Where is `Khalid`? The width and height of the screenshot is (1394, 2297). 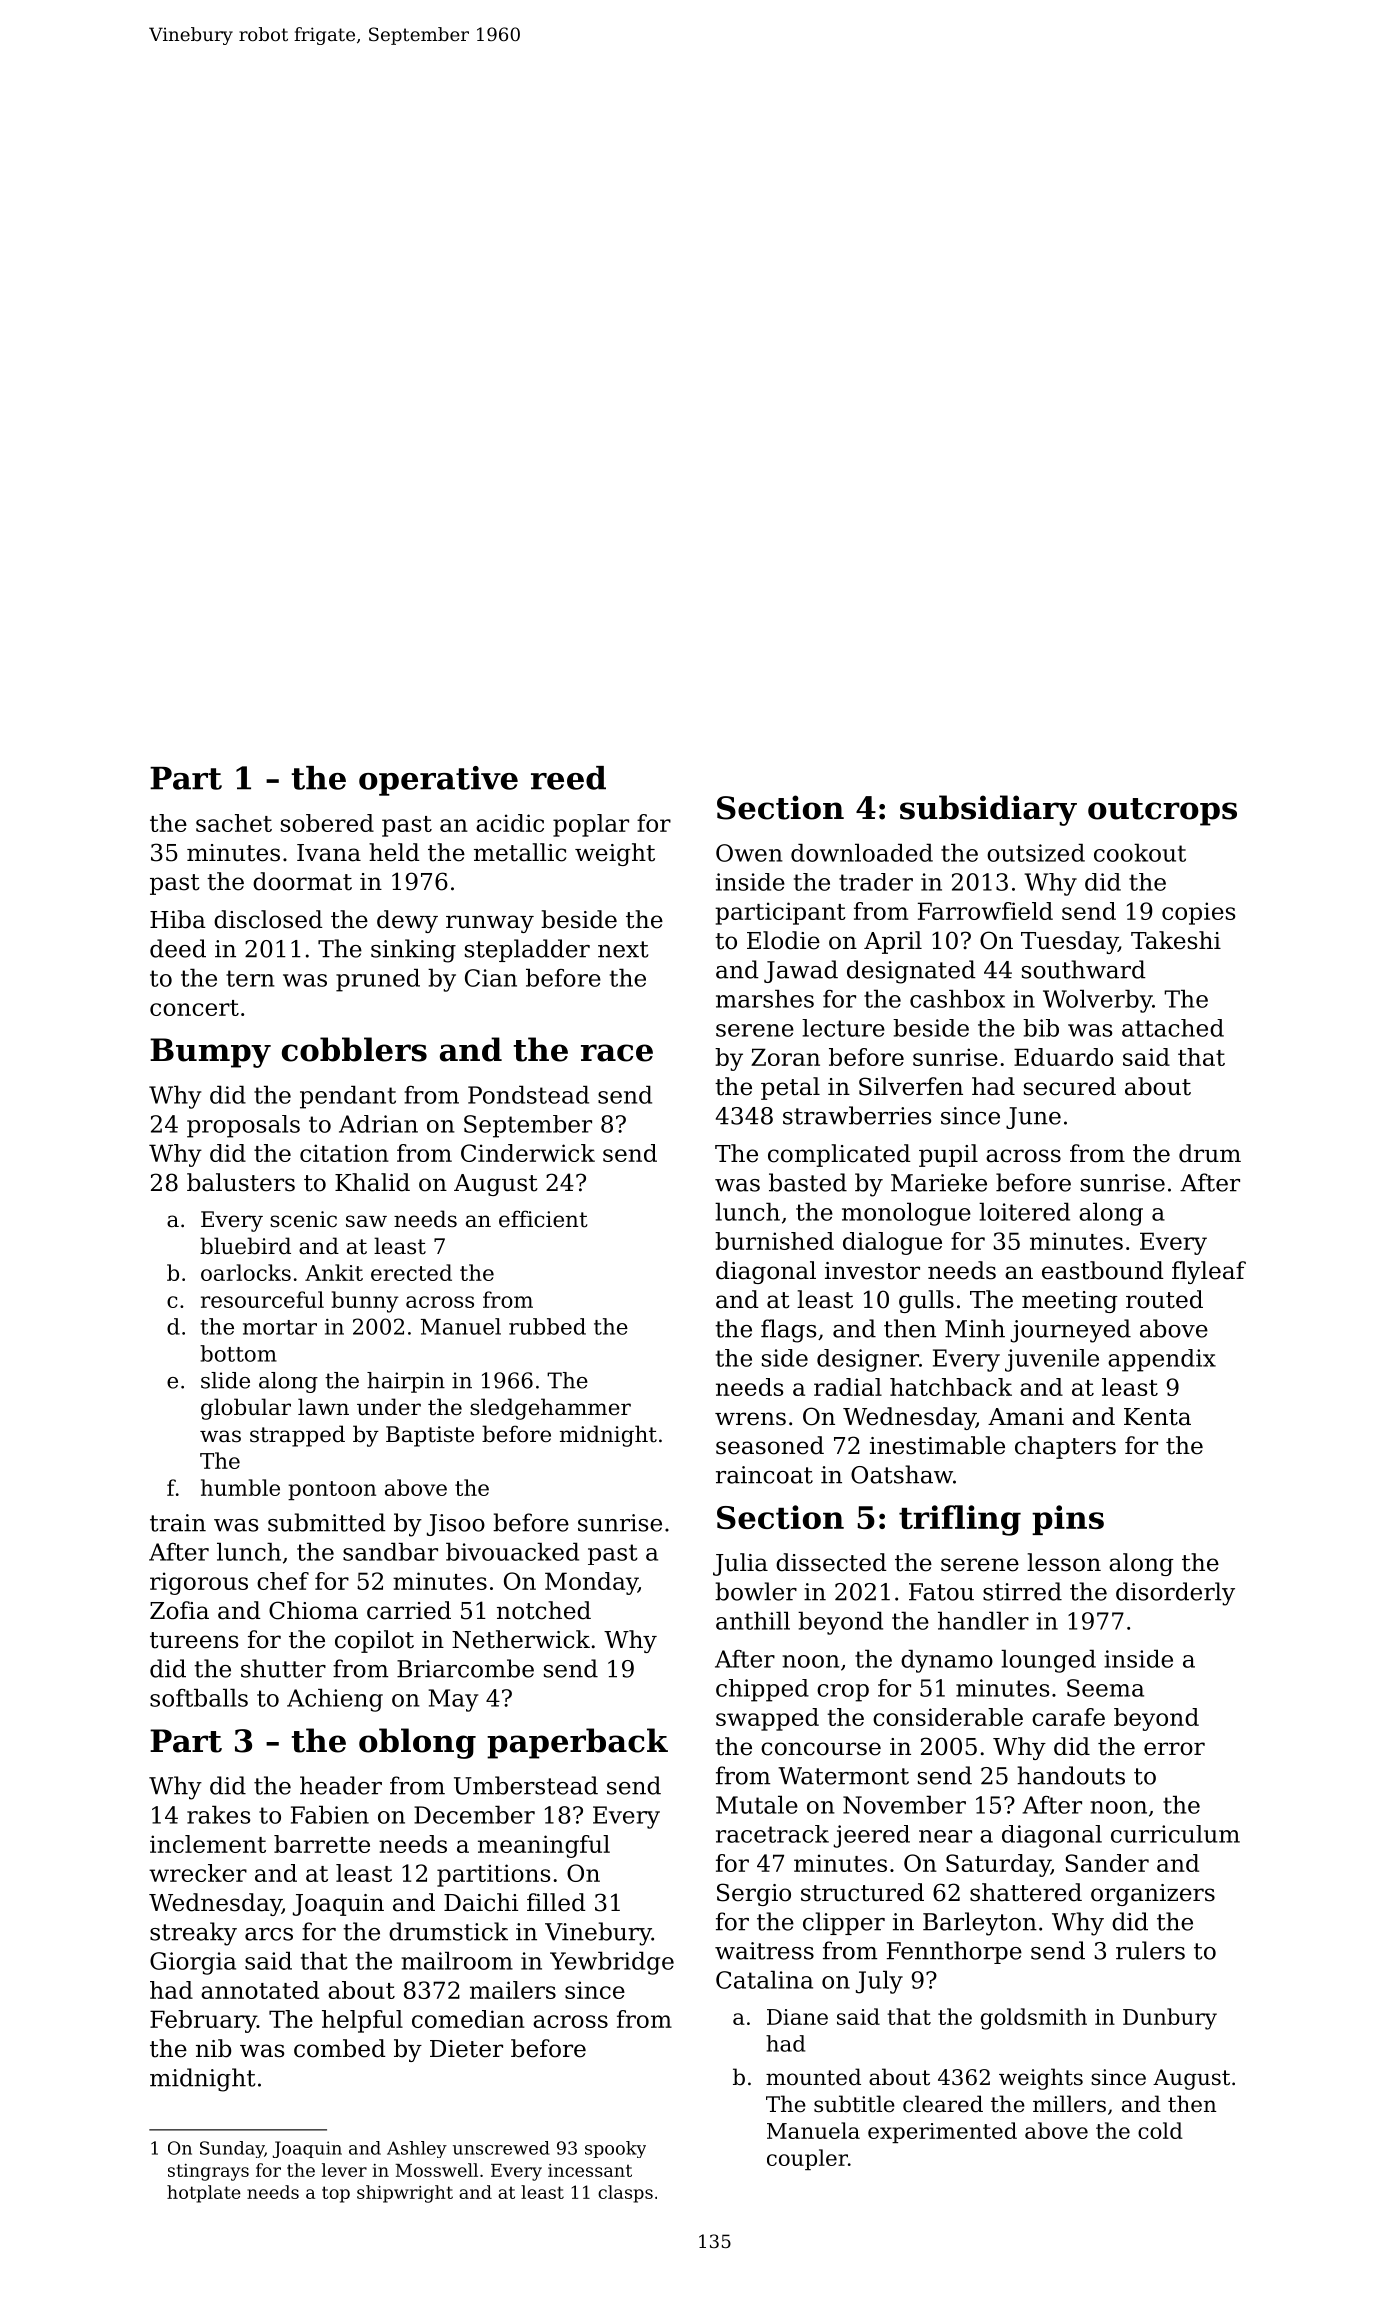 Khalid is located at coordinates (372, 1182).
